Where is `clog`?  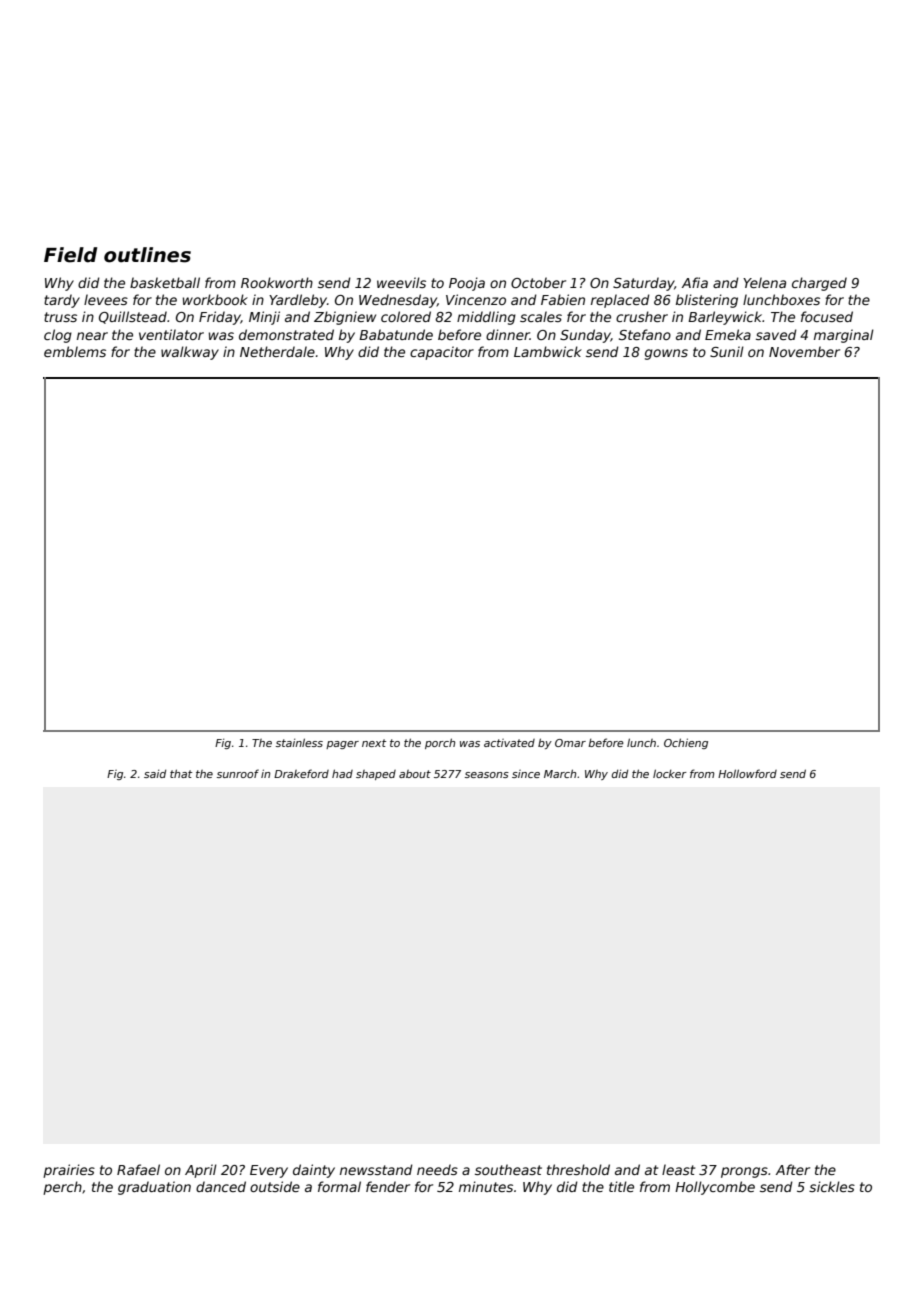
clog is located at coordinates (58, 336).
